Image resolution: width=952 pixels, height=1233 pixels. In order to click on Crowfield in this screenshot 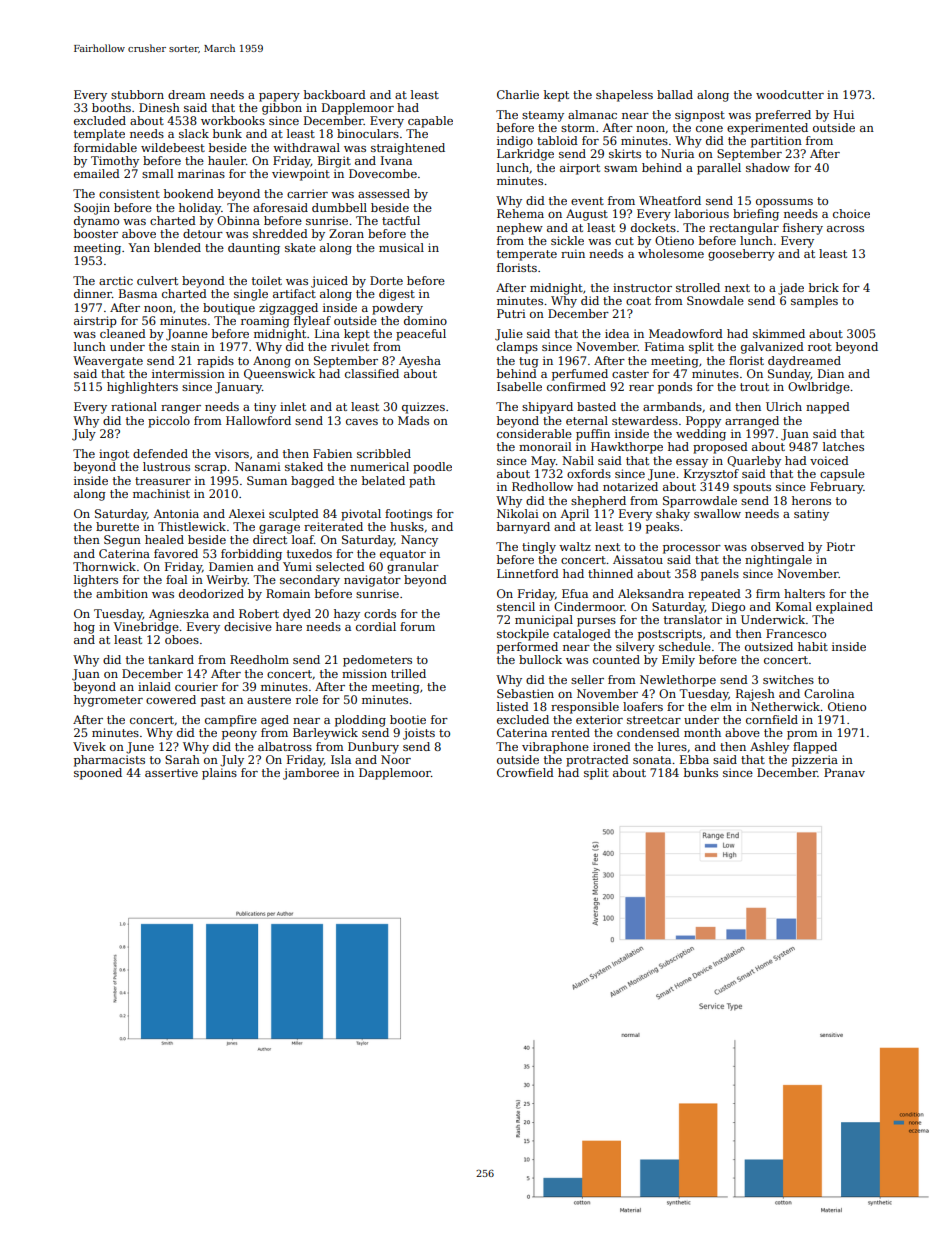, I will do `click(525, 772)`.
